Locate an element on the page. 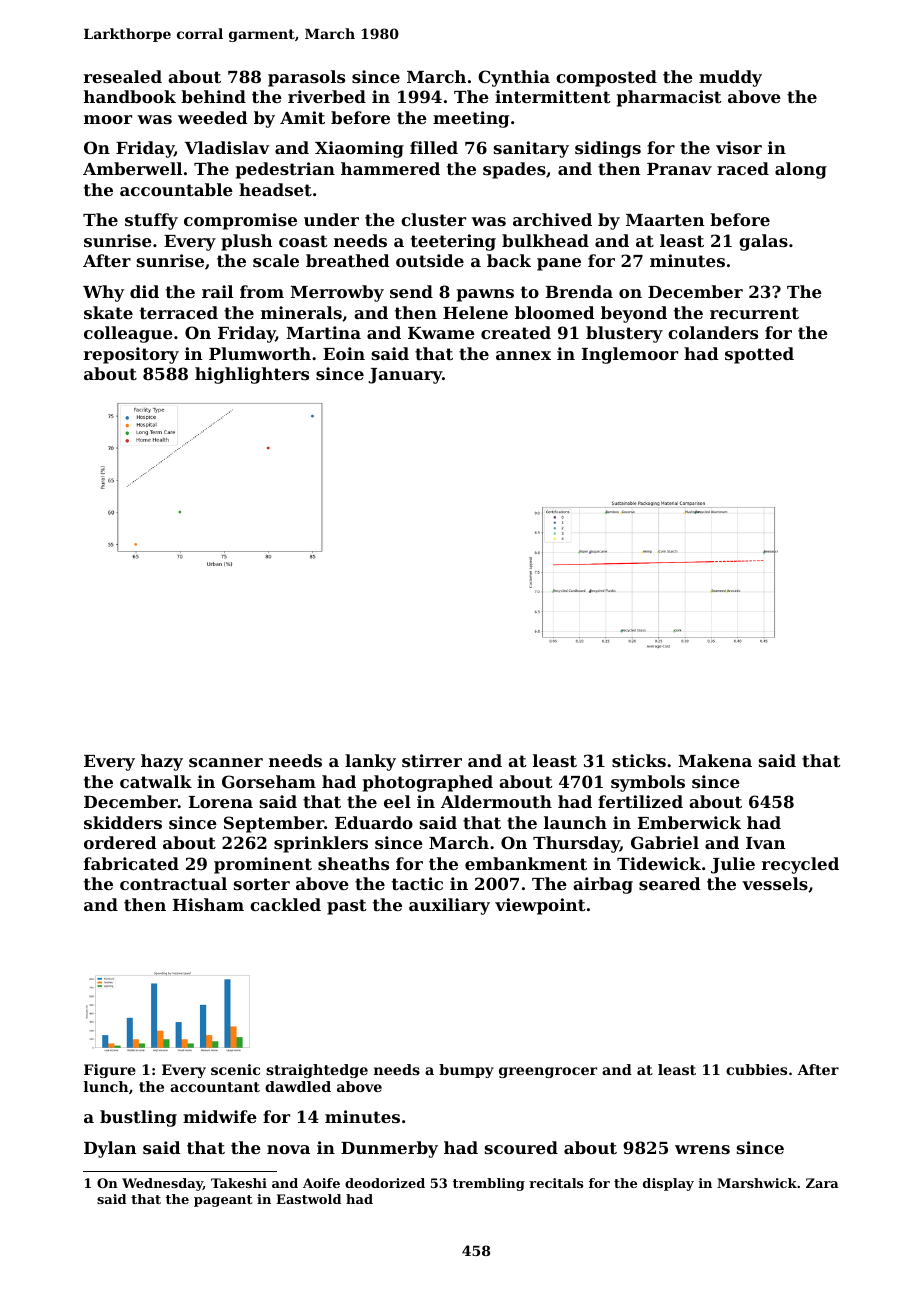  accountable is located at coordinates (176, 189).
